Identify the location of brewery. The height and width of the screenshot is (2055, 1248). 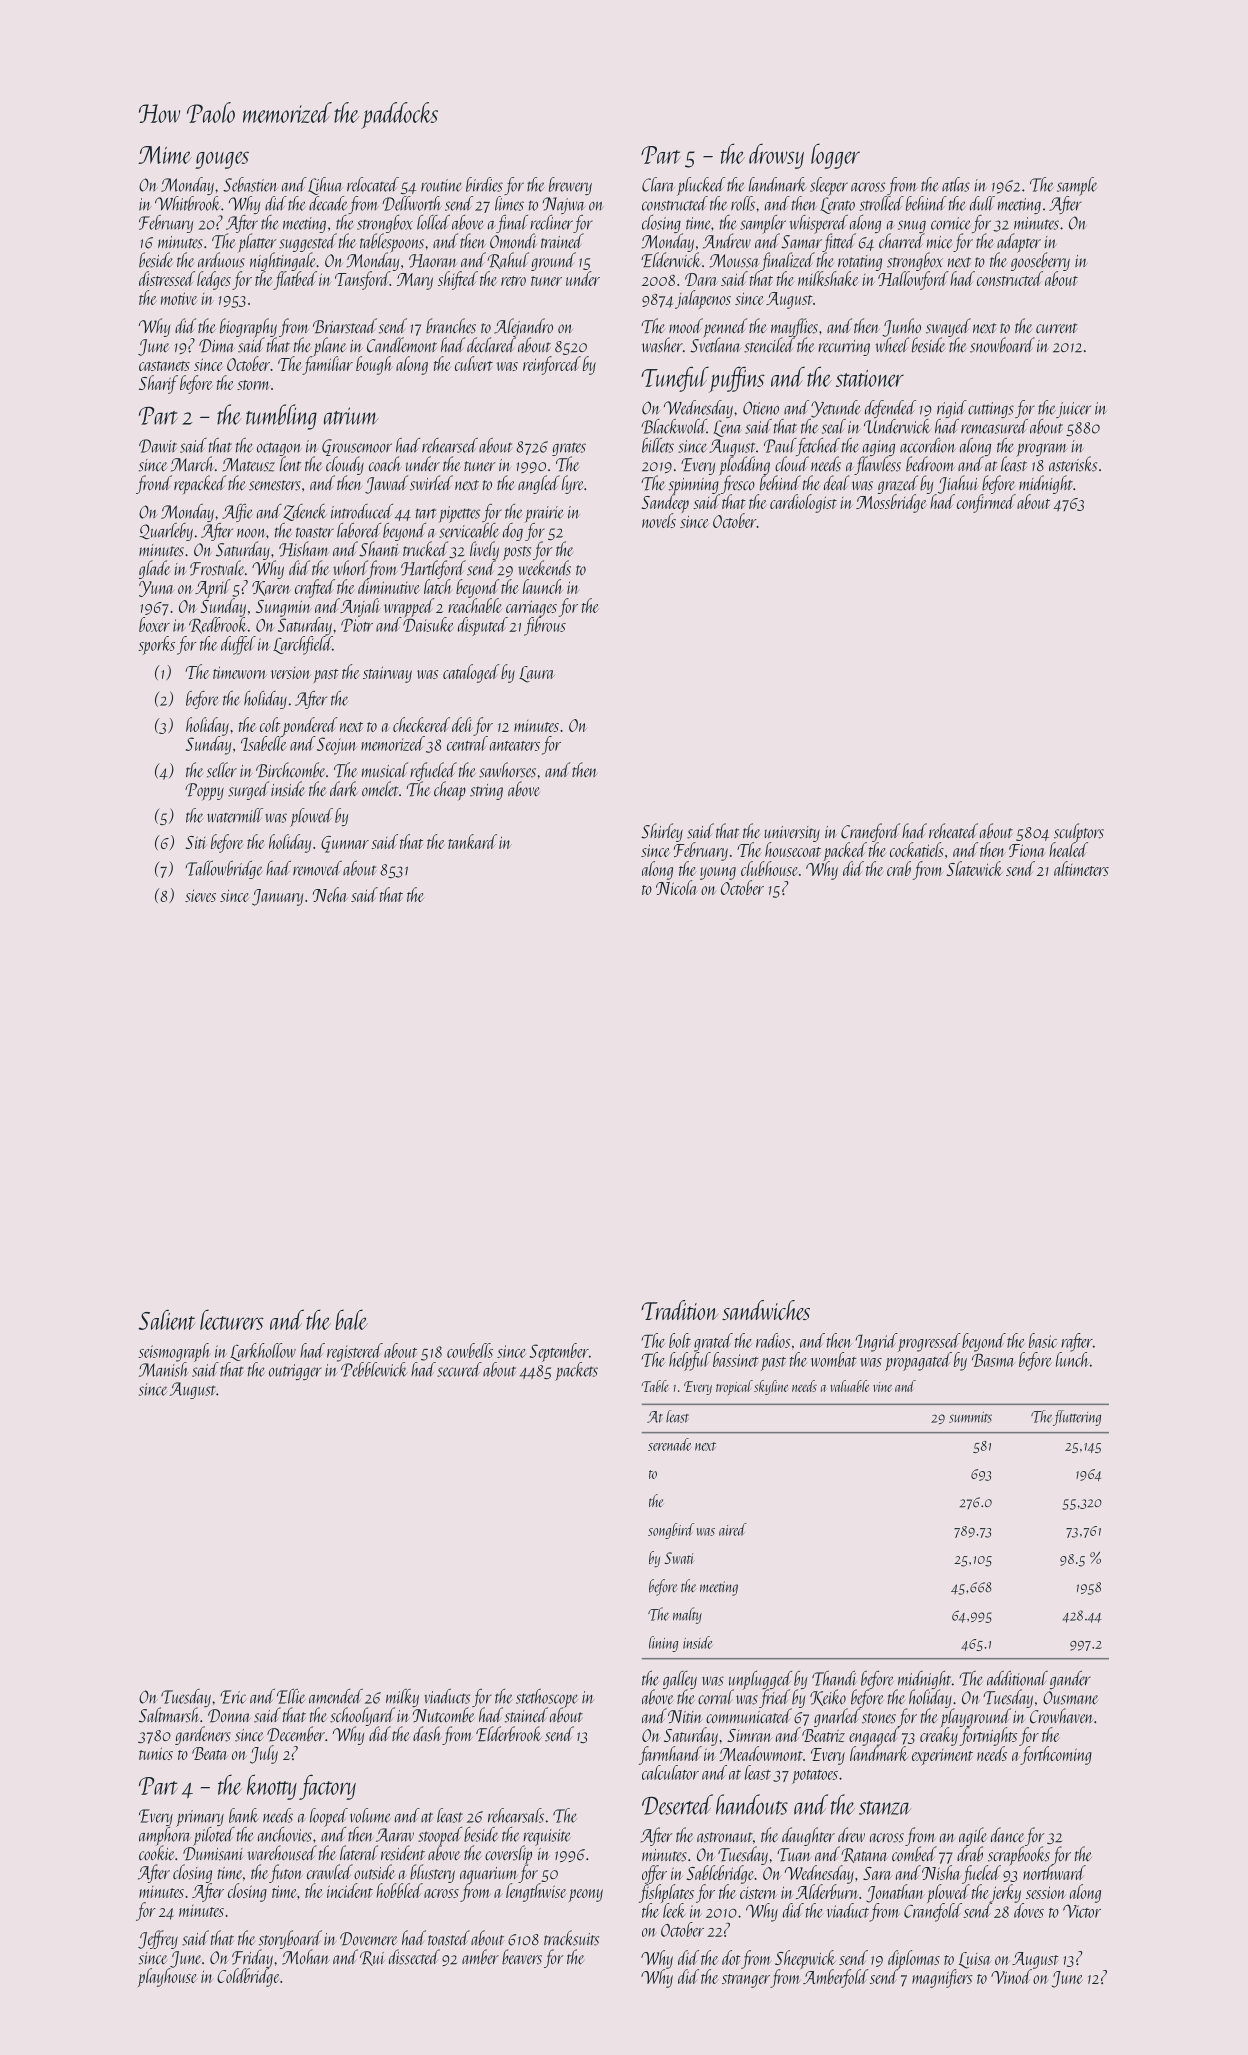
(570, 186).
